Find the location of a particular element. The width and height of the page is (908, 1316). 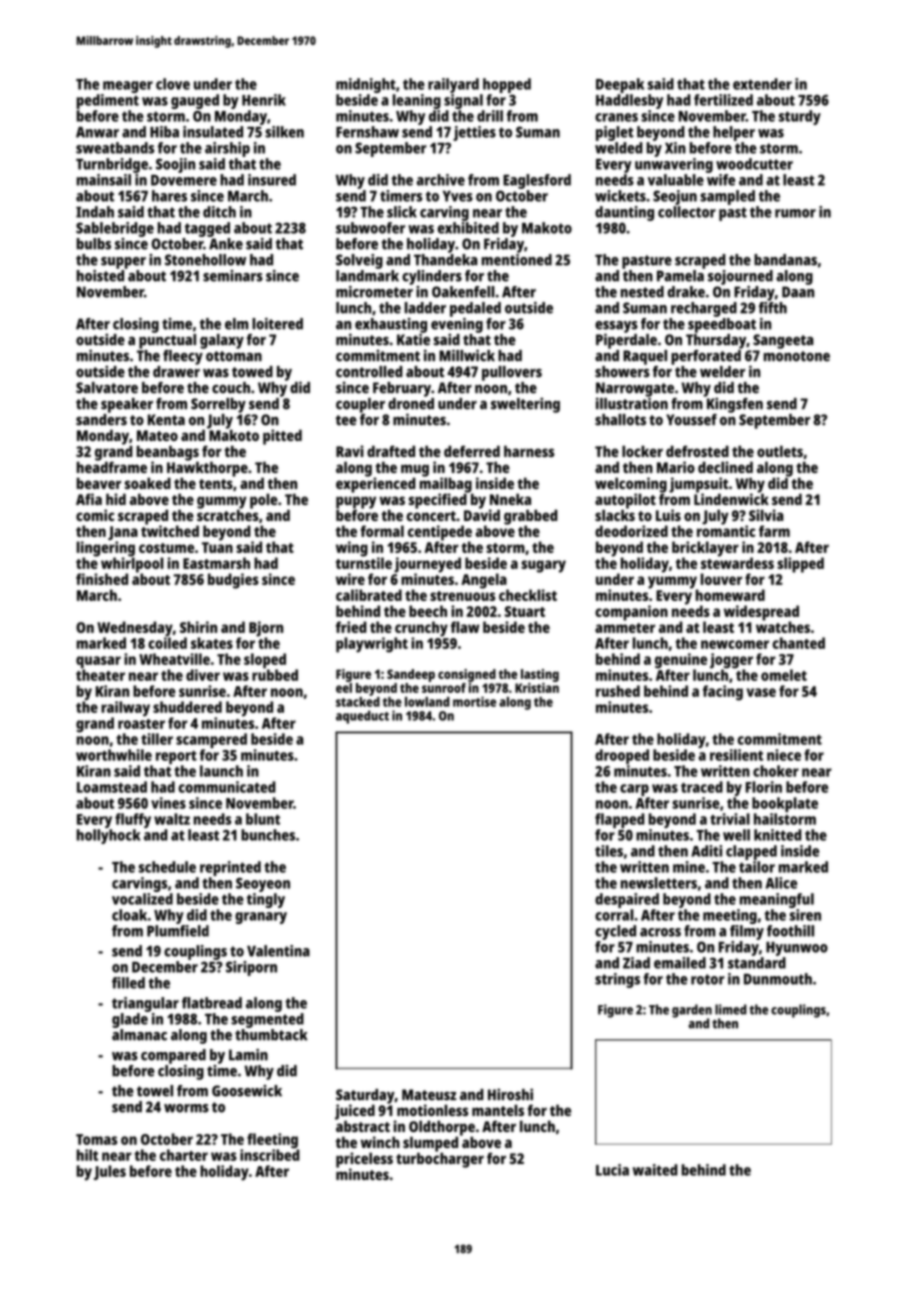

stewardess is located at coordinates (737, 563).
